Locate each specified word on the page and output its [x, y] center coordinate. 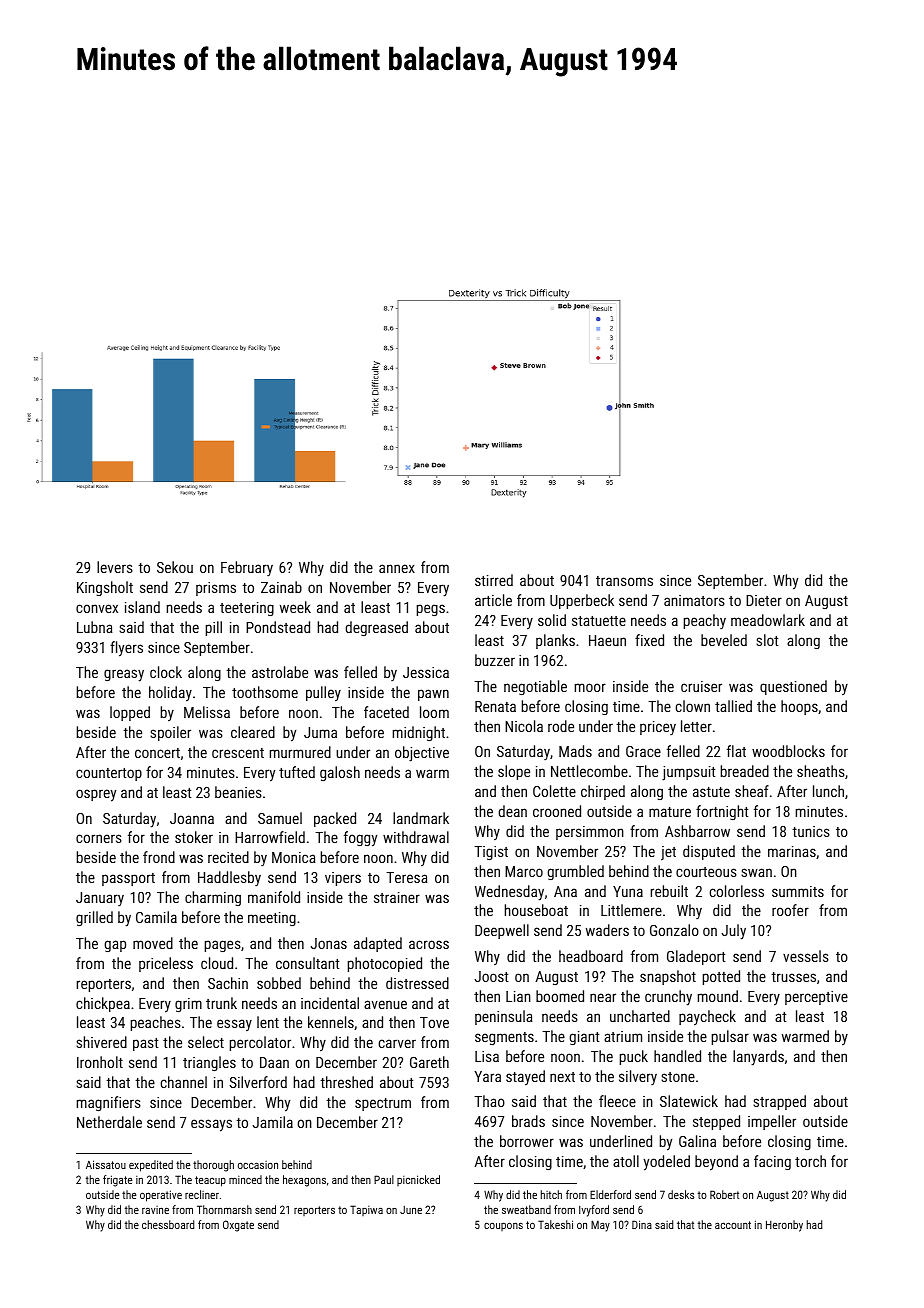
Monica [294, 857]
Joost [491, 976]
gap [115, 946]
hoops [799, 707]
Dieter [764, 600]
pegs [431, 610]
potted [721, 977]
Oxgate [238, 1226]
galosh [340, 773]
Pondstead [278, 627]
